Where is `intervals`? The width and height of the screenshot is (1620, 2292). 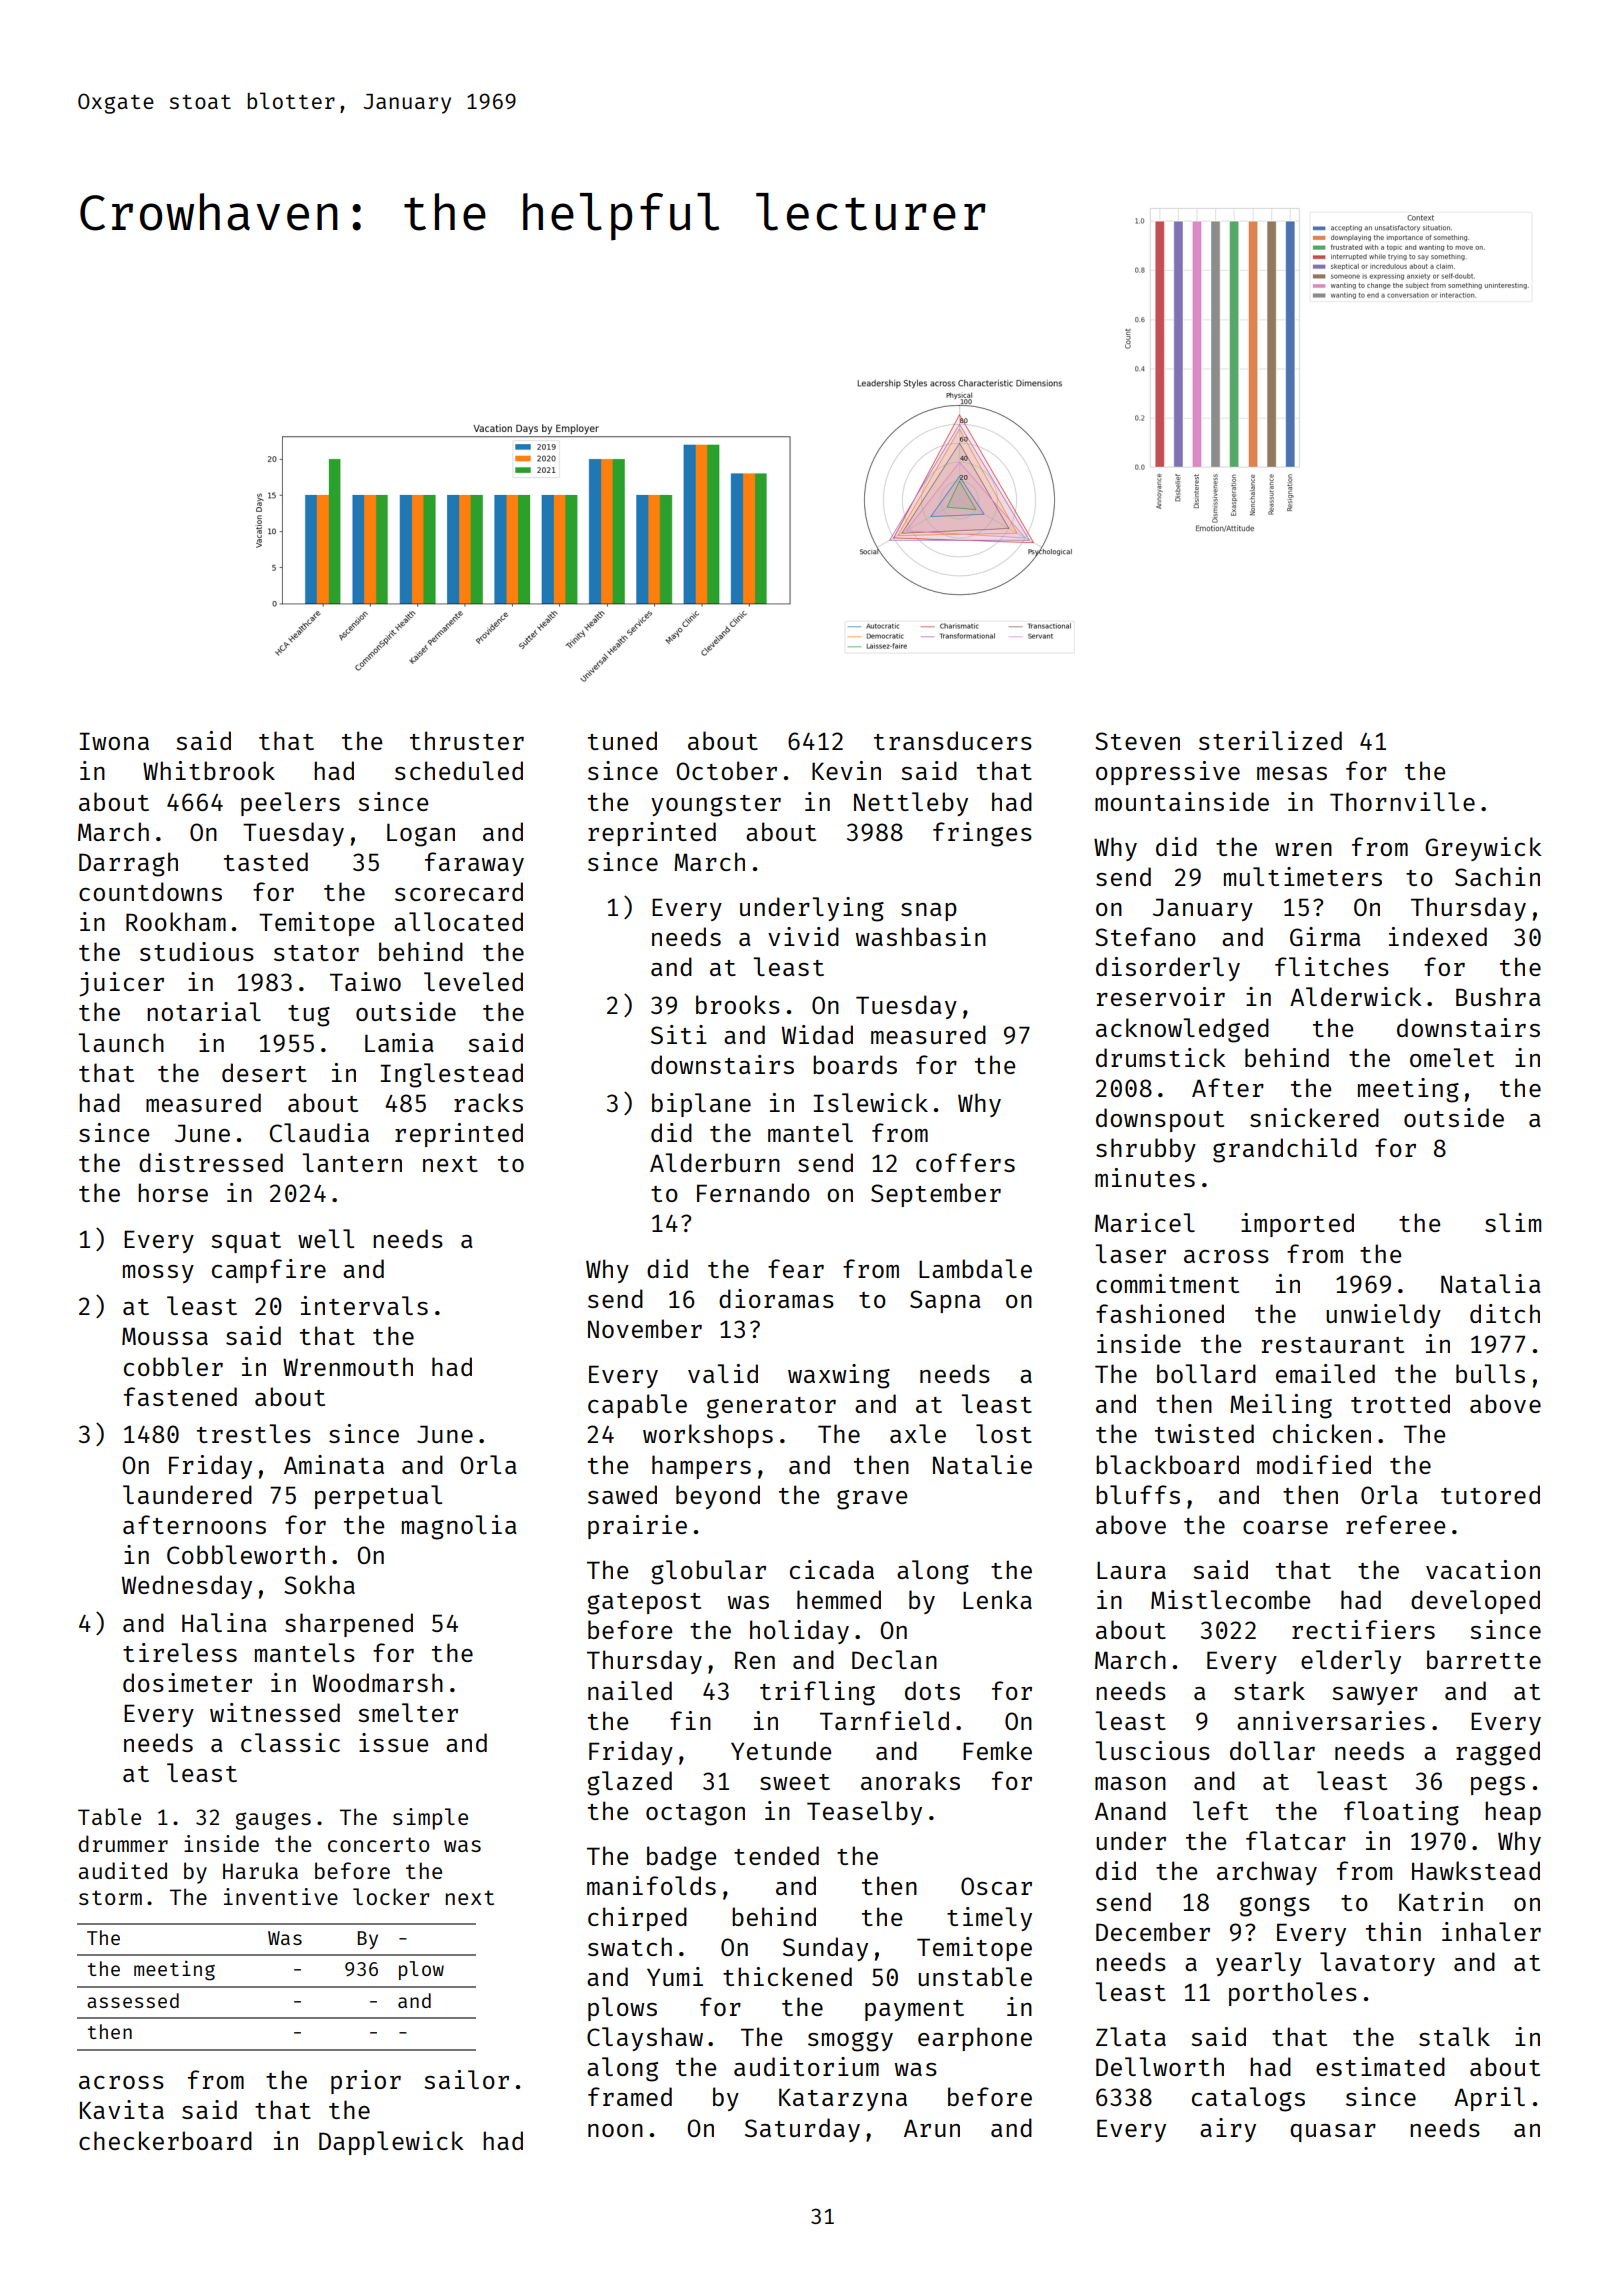
intervals is located at coordinates (364, 1305).
